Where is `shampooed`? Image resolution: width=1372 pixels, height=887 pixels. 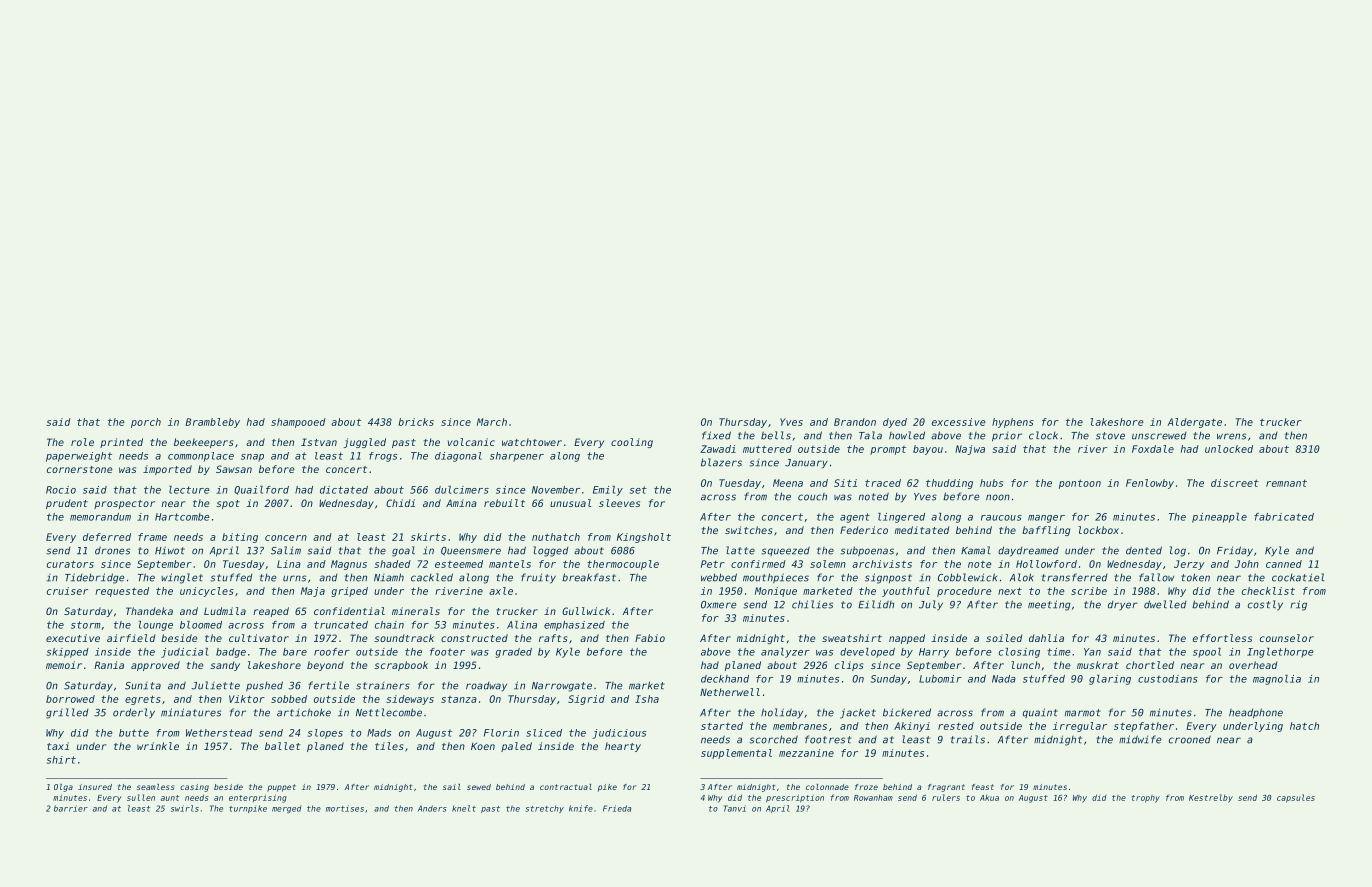
shampooed is located at coordinates (298, 423).
